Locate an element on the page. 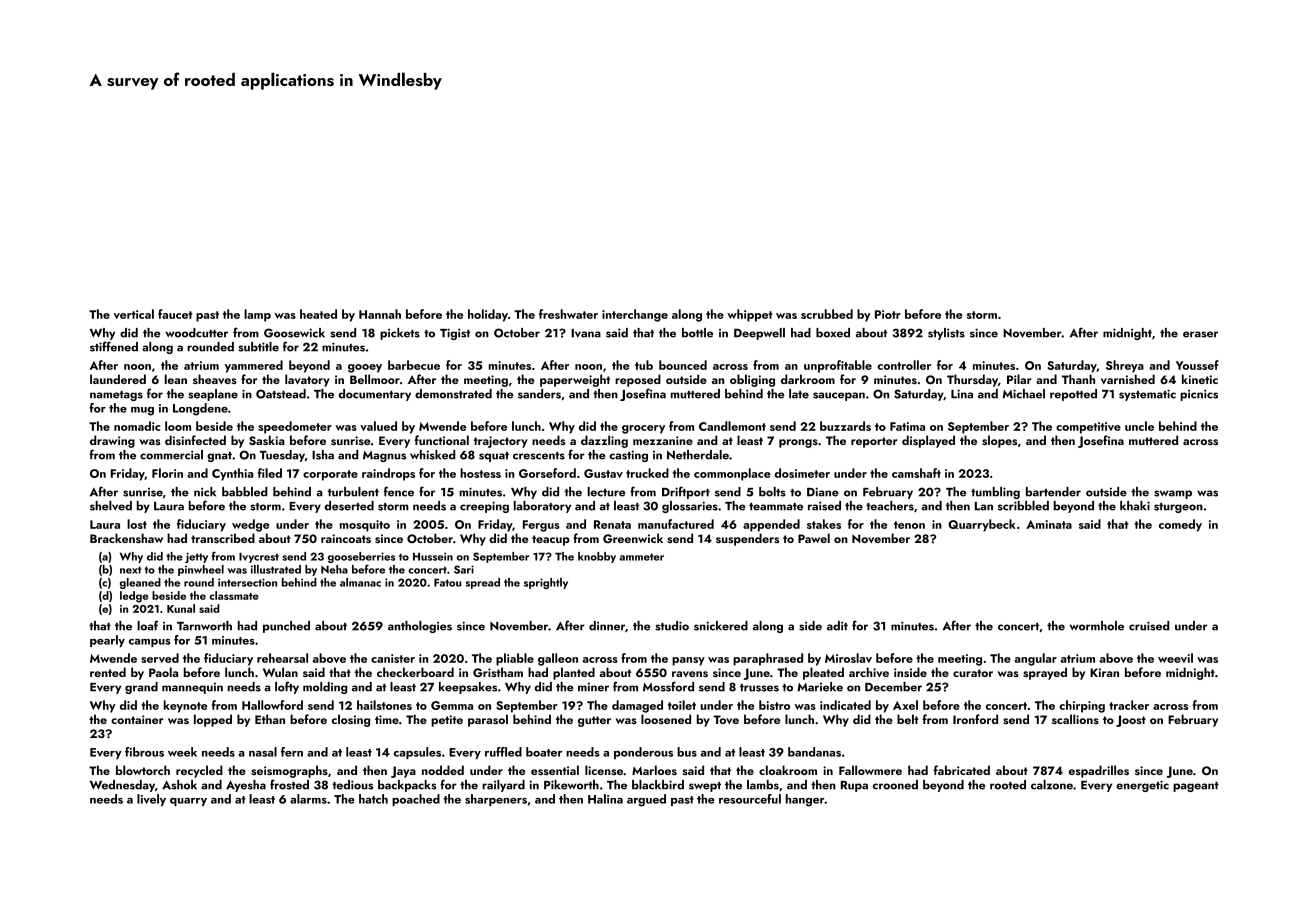  freshwater is located at coordinates (568, 314).
